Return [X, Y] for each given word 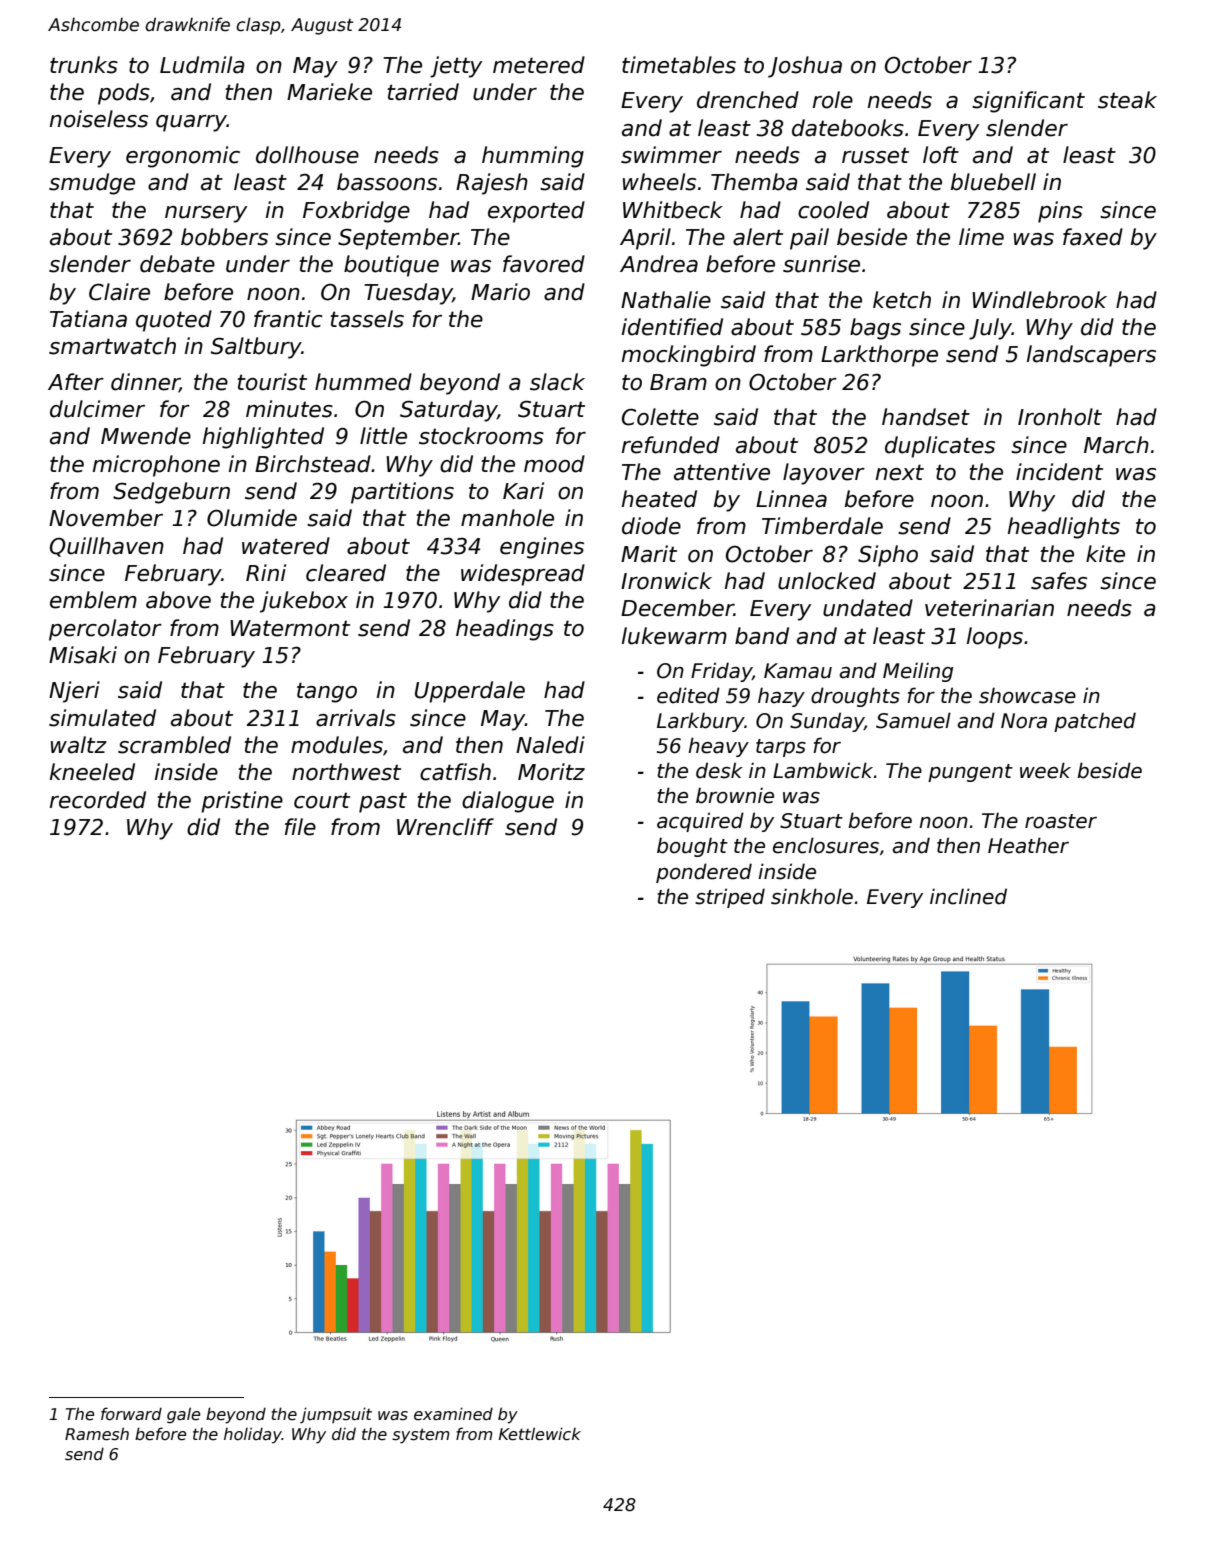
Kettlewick [540, 1434]
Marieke [329, 92]
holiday [253, 1435]
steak [1127, 100]
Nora [1024, 721]
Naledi [550, 745]
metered [539, 65]
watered [286, 546]
